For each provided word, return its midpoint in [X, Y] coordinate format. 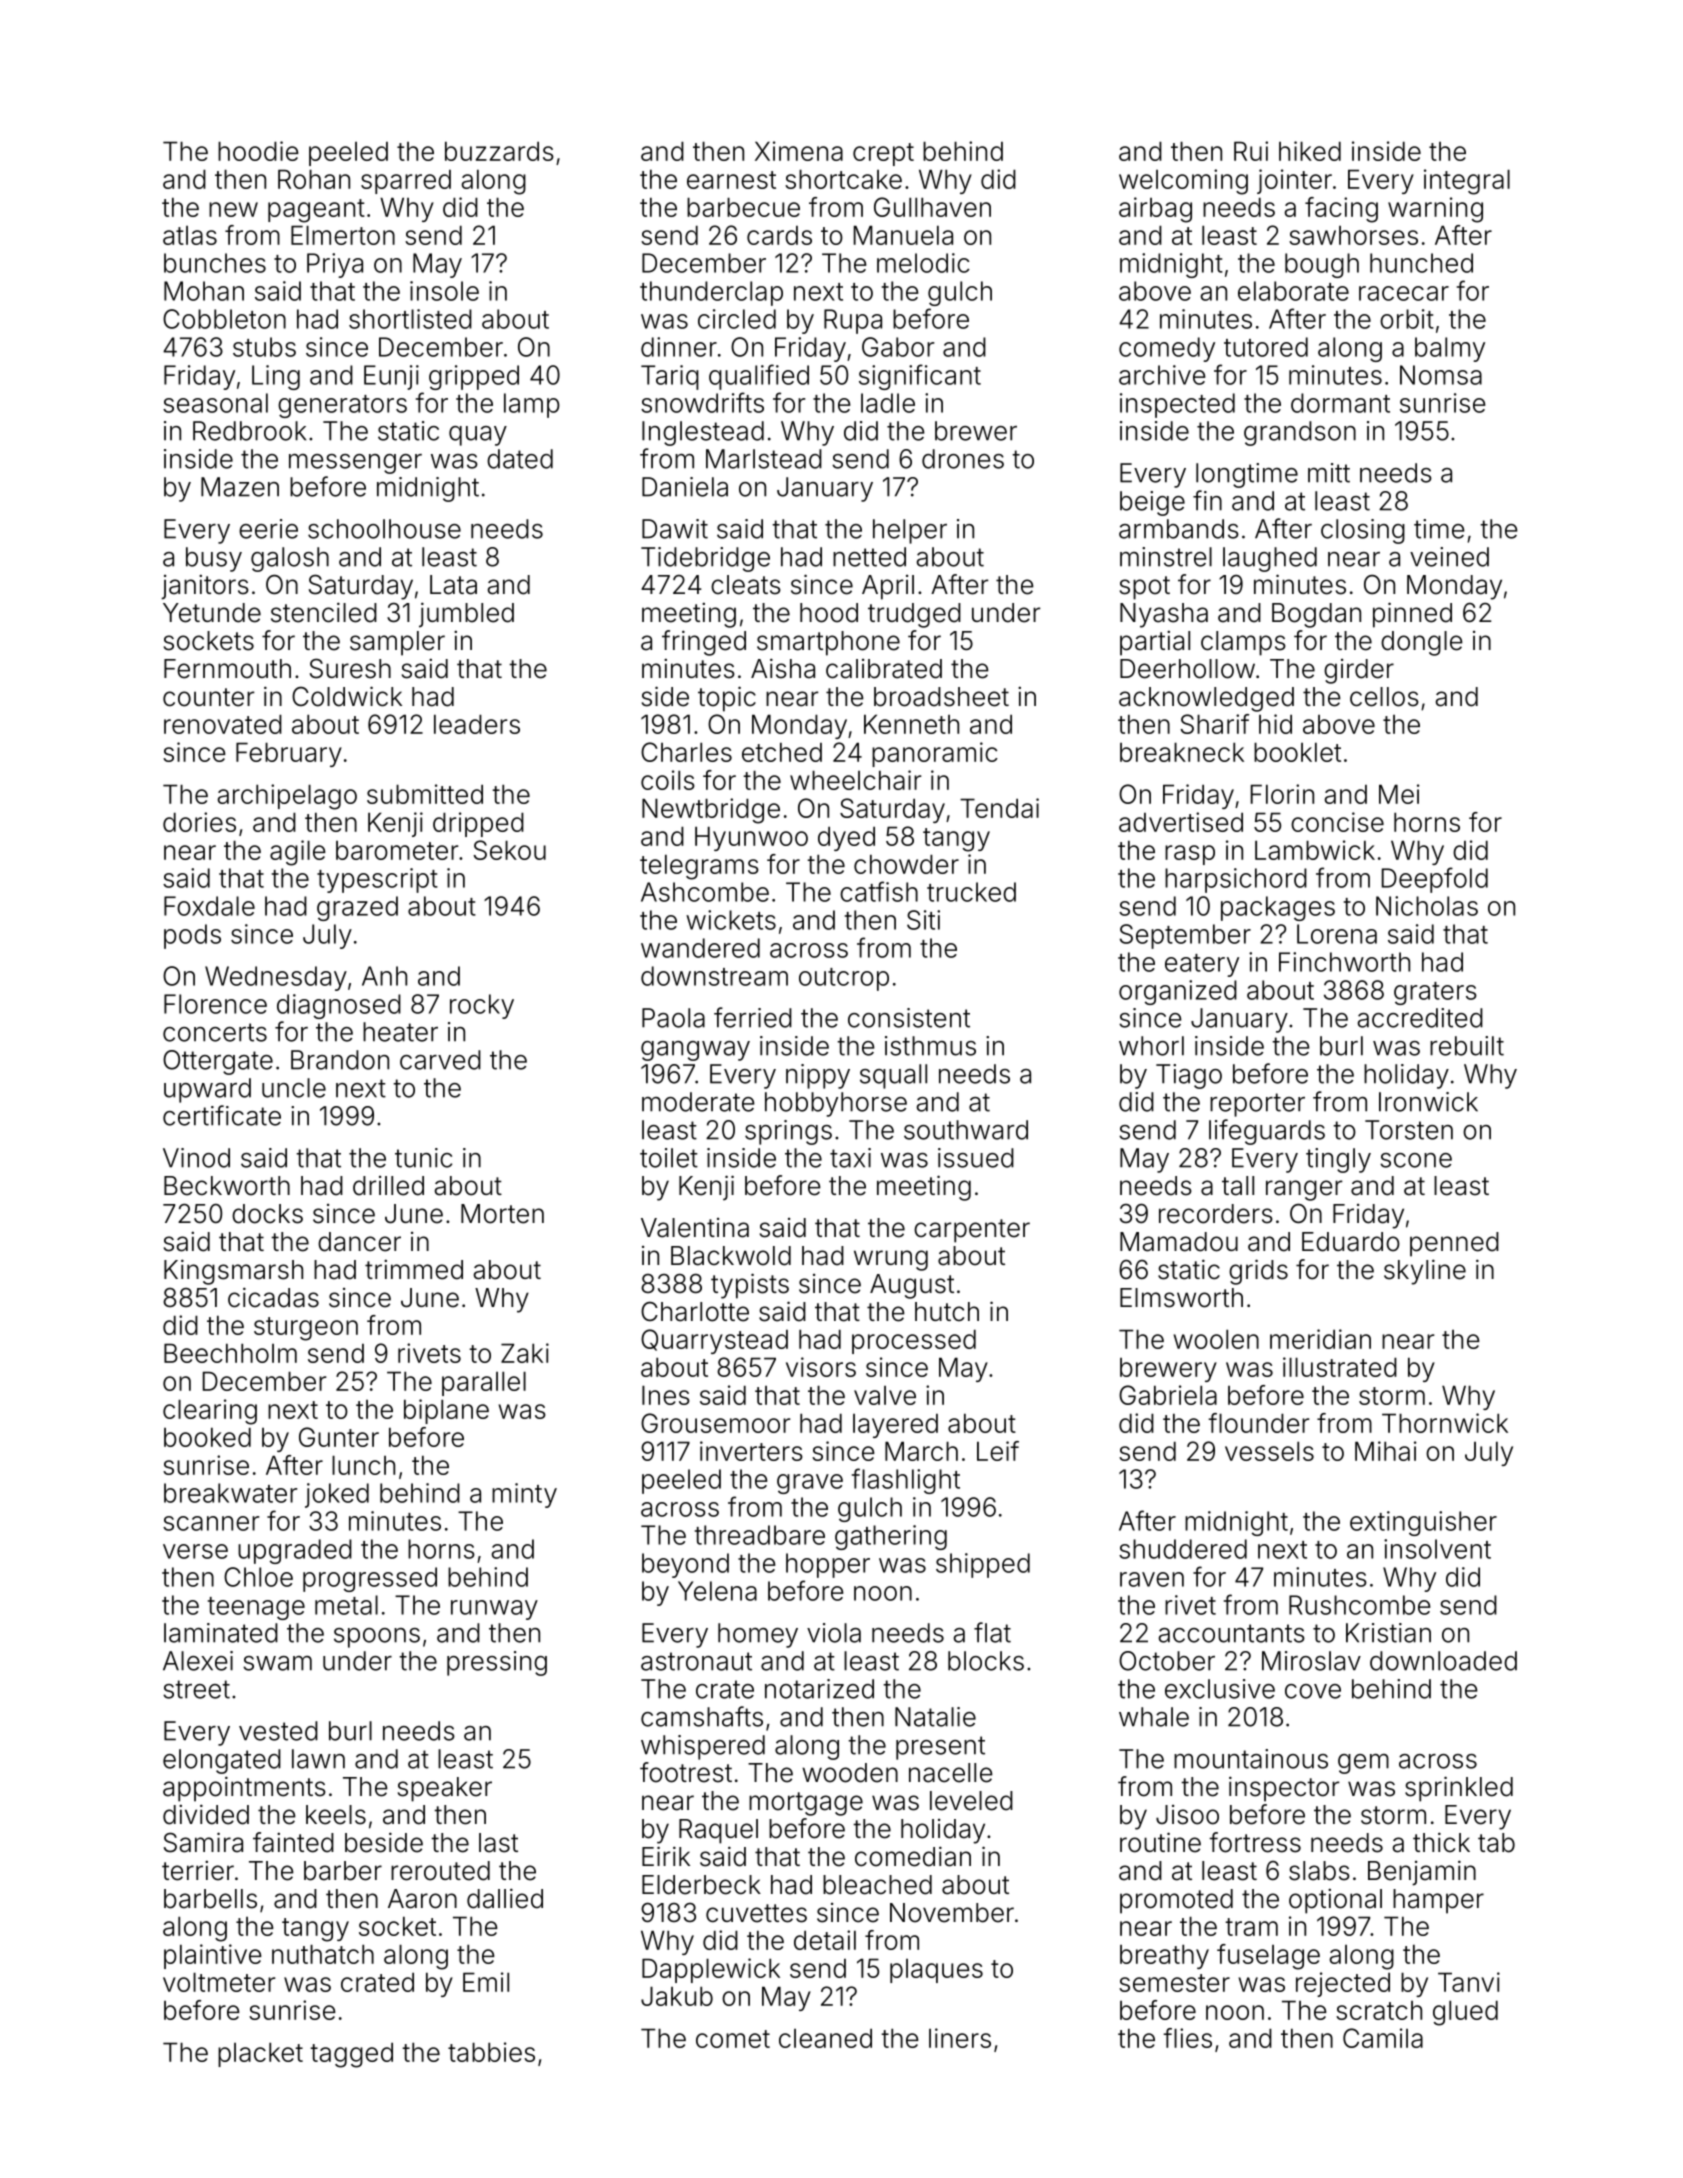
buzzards [499, 151]
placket [260, 2054]
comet [733, 2039]
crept [883, 154]
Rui [1251, 151]
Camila [1383, 2038]
